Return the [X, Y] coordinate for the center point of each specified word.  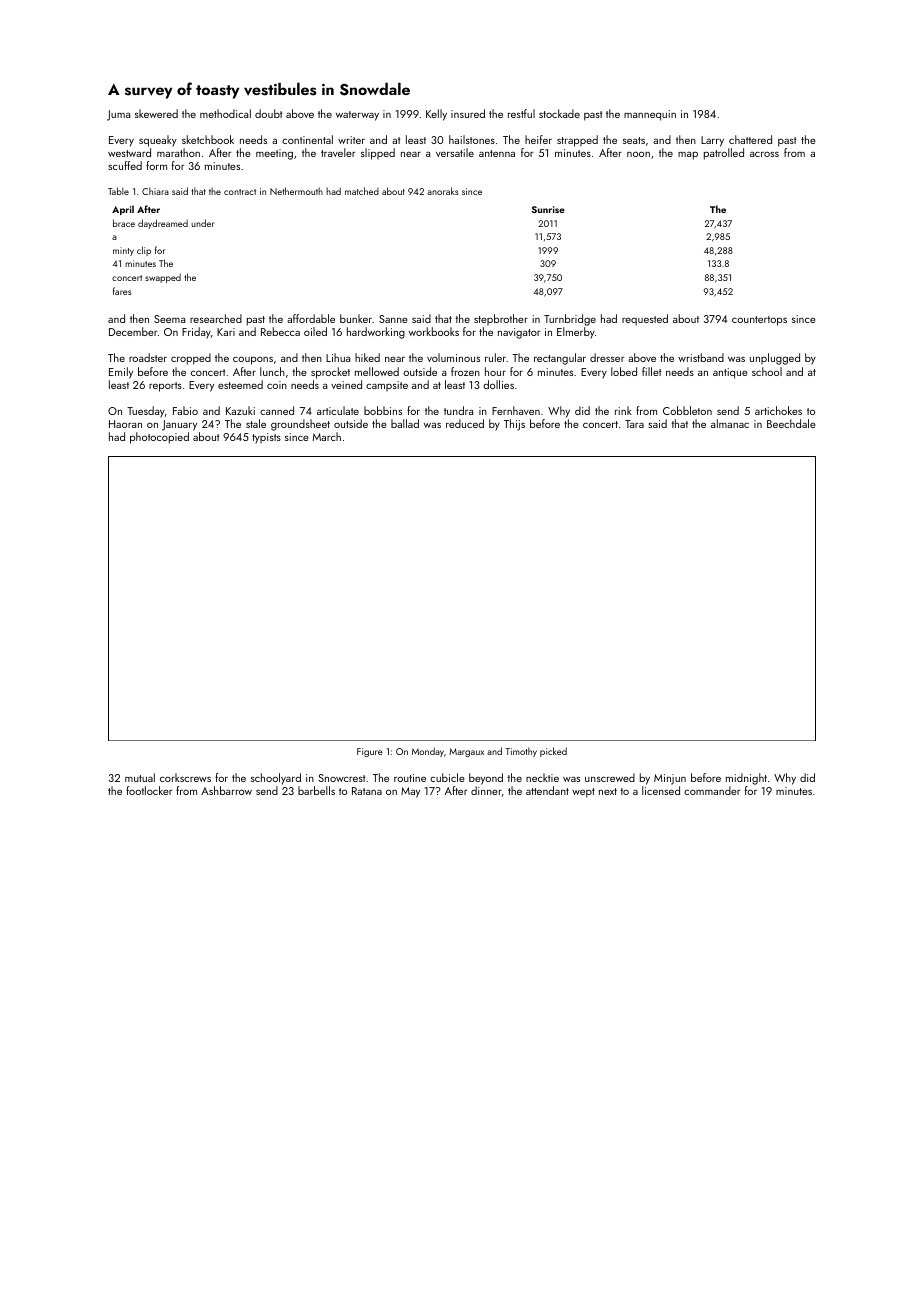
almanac [730, 423]
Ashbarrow [226, 790]
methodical [225, 113]
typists [266, 438]
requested [645, 320]
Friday [196, 333]
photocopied [159, 438]
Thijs [514, 425]
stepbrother [501, 319]
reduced [465, 423]
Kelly [436, 115]
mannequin [650, 115]
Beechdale [791, 423]
